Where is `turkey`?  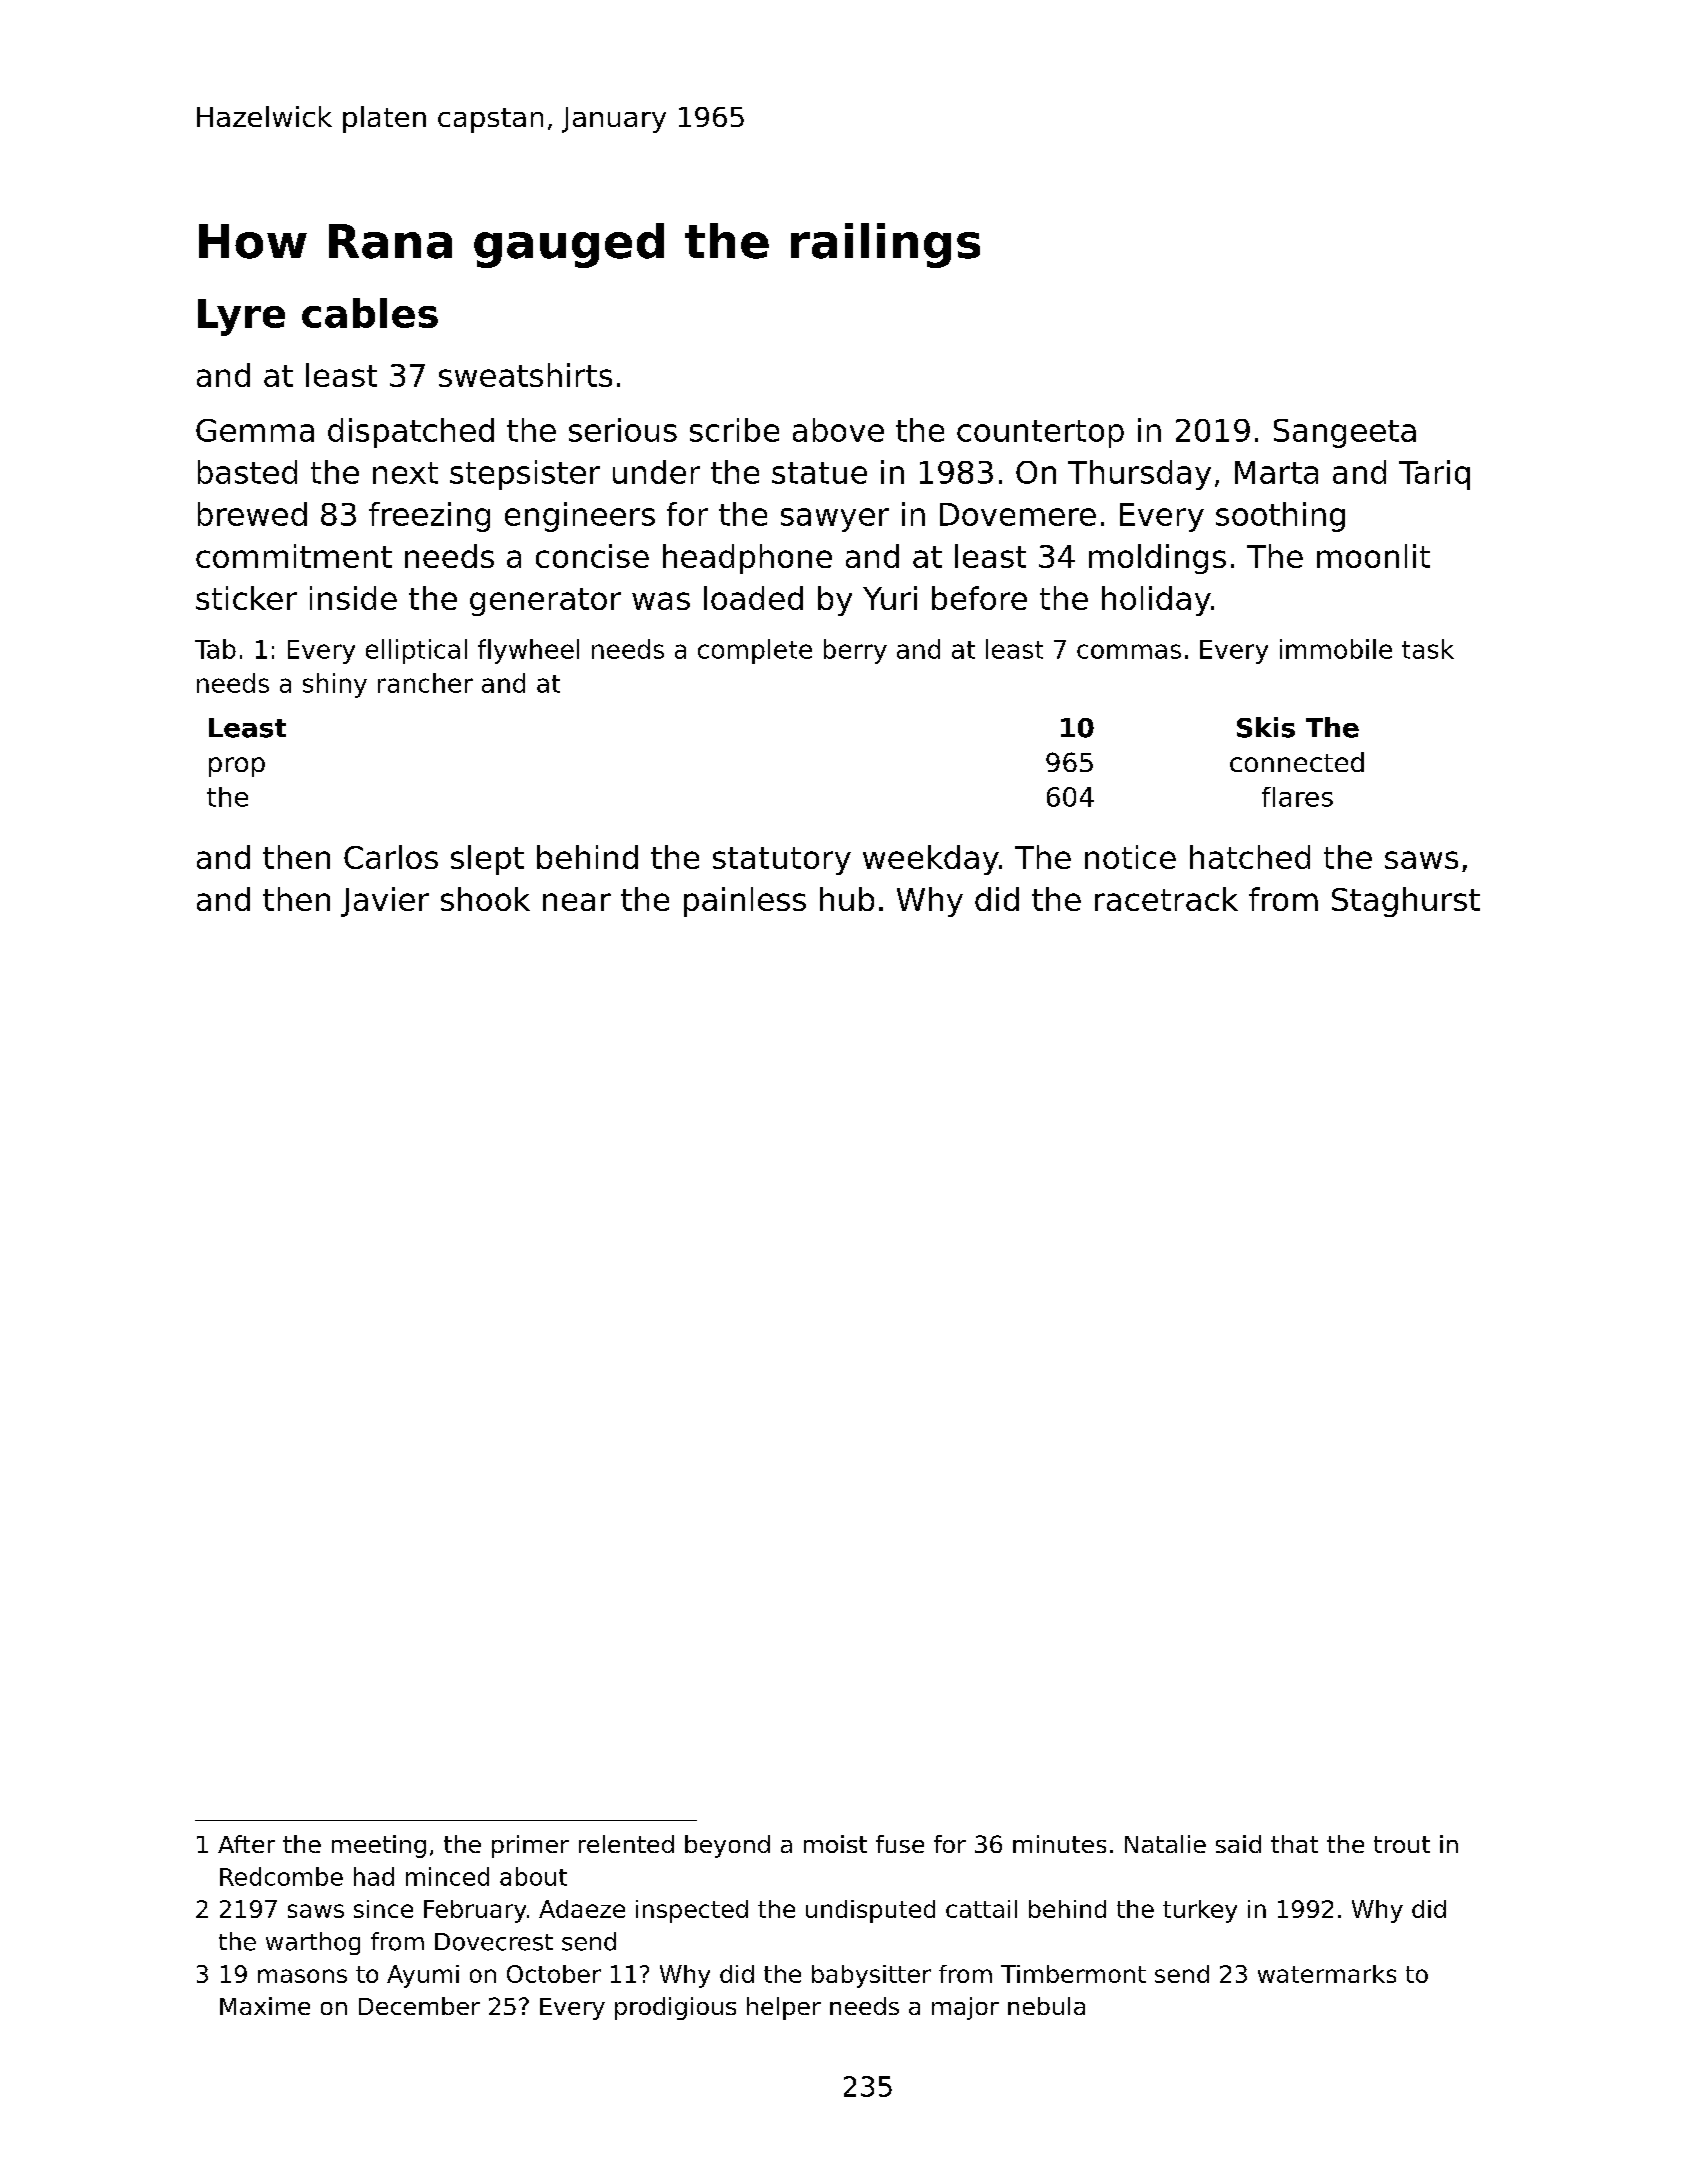 turkey is located at coordinates (1200, 1911).
